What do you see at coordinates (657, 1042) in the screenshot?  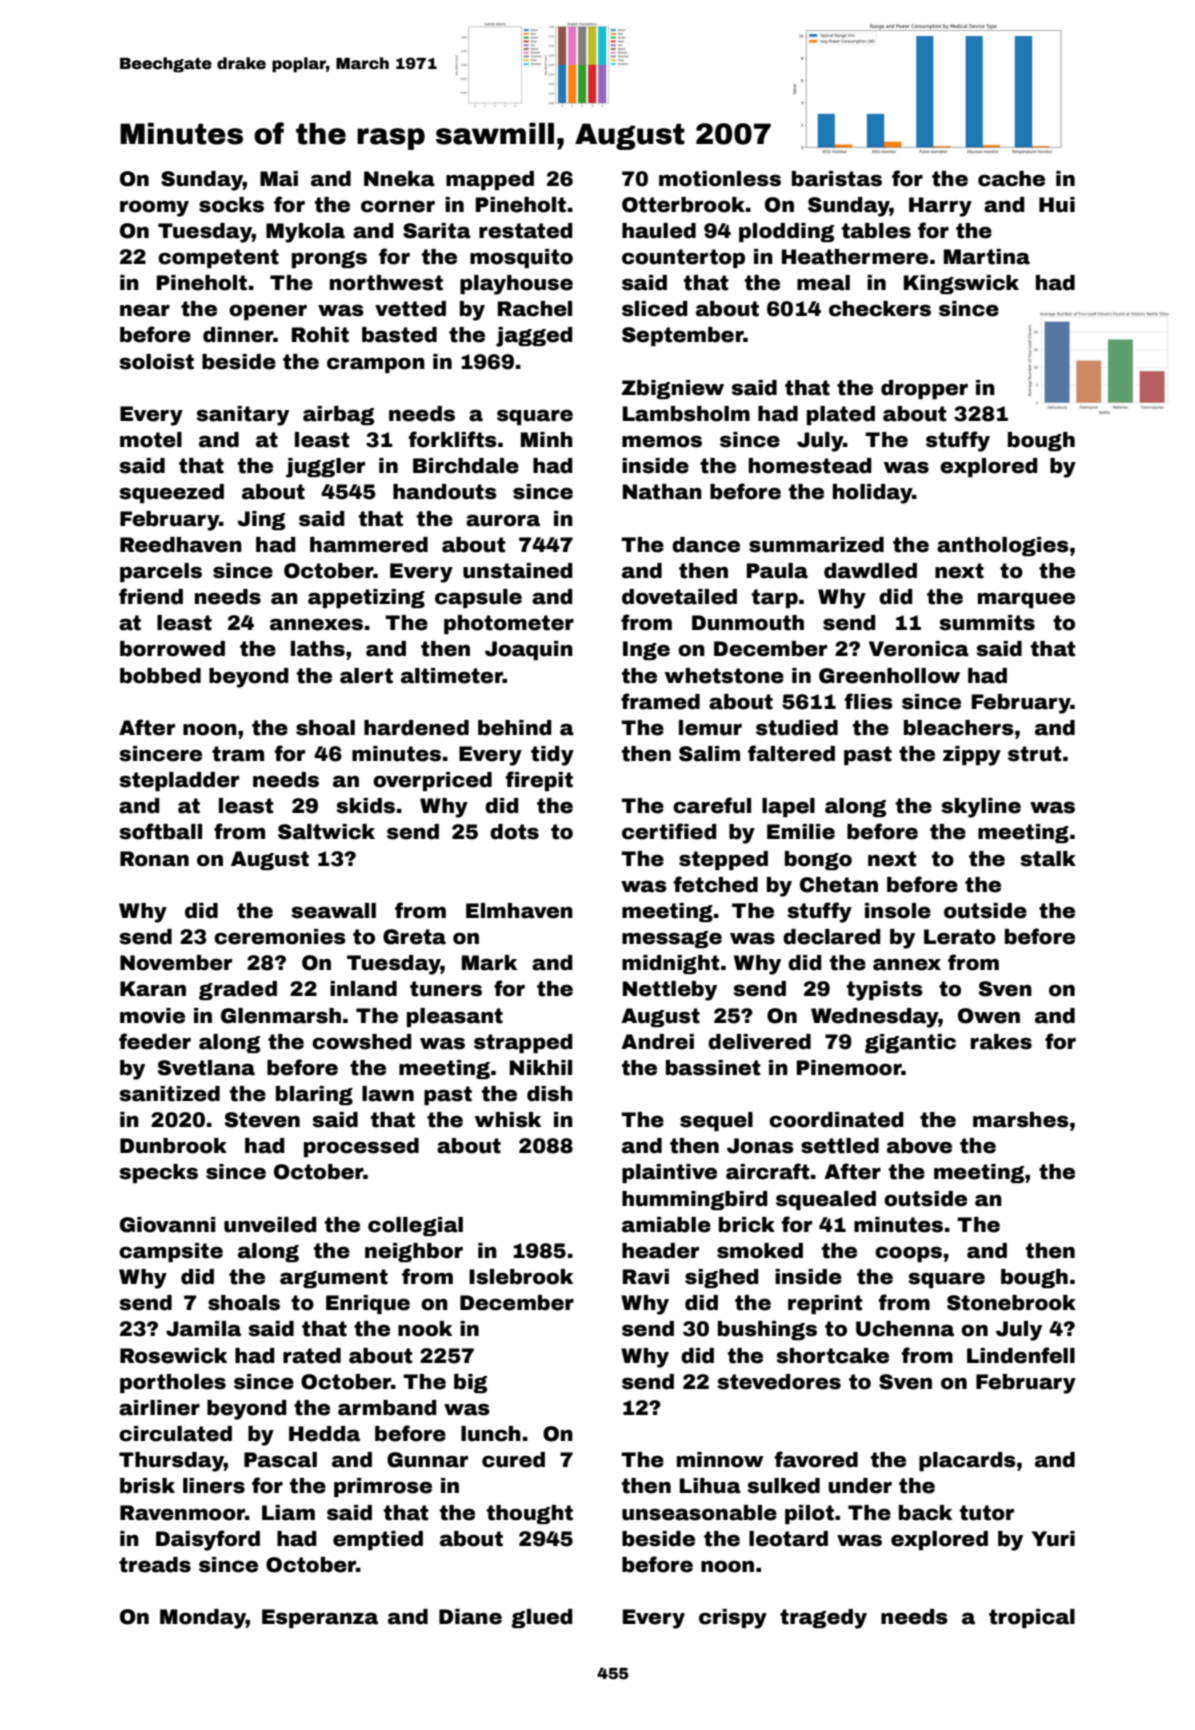 I see `Andrei` at bounding box center [657, 1042].
